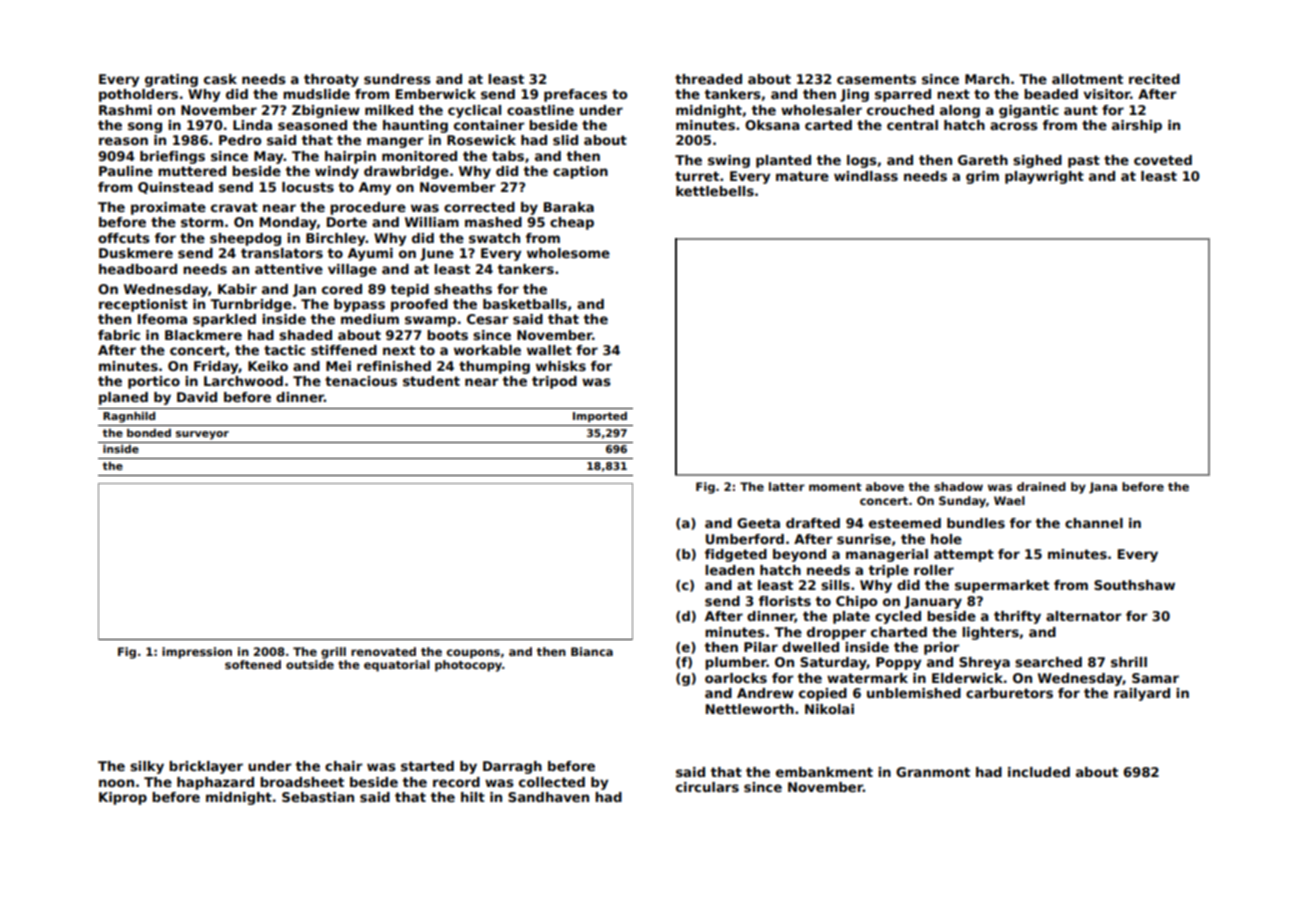 This image has height=924, width=1308. What do you see at coordinates (1103, 488) in the image?
I see `Jana` at bounding box center [1103, 488].
